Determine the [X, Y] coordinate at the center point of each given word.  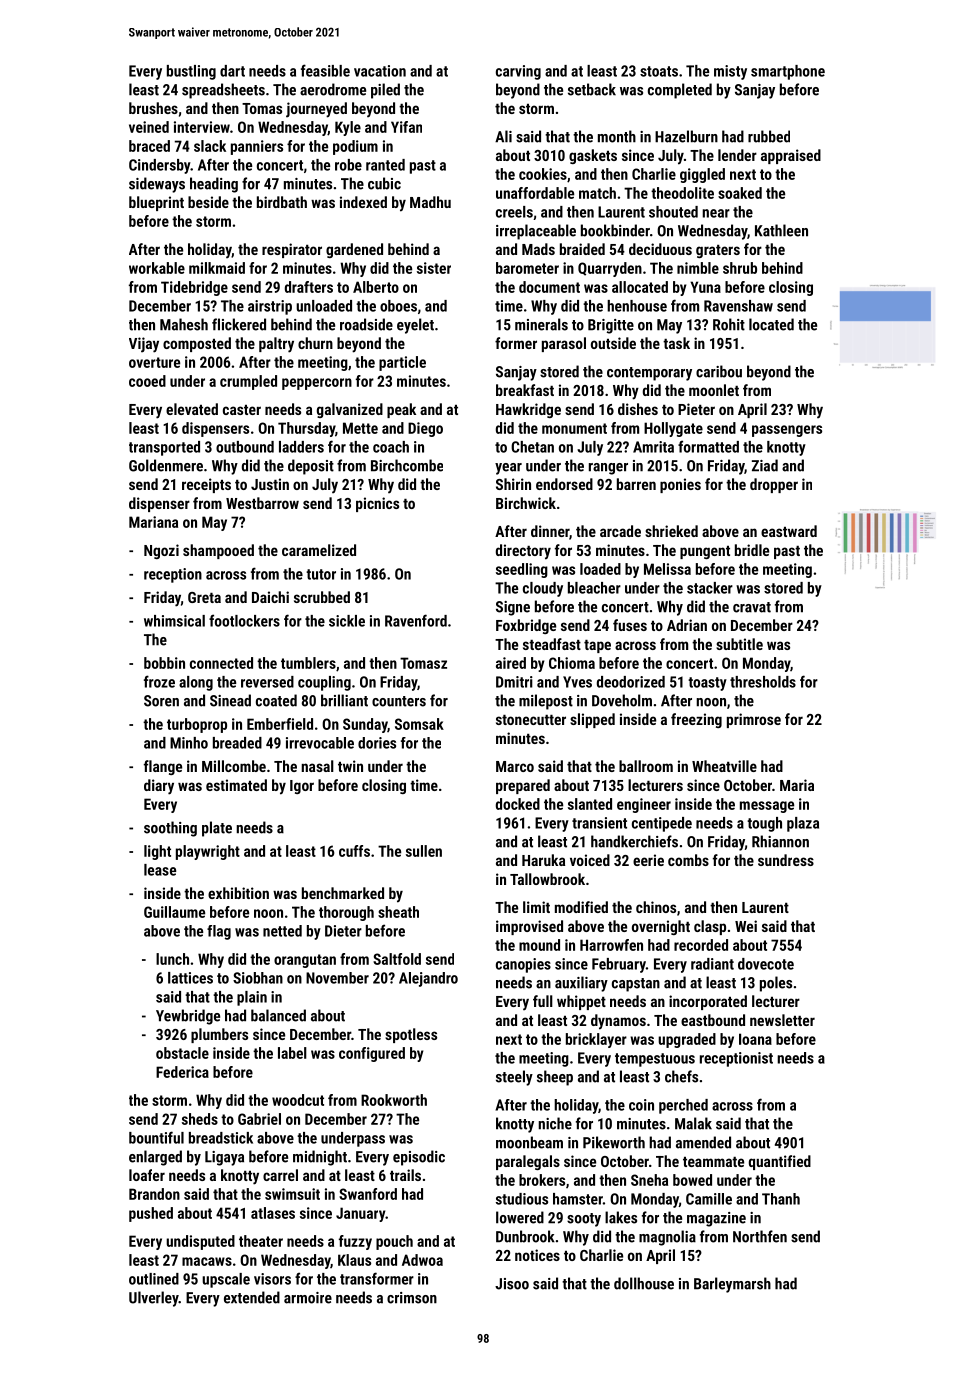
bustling [191, 72]
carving [518, 72]
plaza [803, 824]
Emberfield [280, 724]
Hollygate [673, 429]
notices [537, 1255]
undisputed [200, 1242]
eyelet [415, 326]
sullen [424, 851]
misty [730, 72]
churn [315, 343]
